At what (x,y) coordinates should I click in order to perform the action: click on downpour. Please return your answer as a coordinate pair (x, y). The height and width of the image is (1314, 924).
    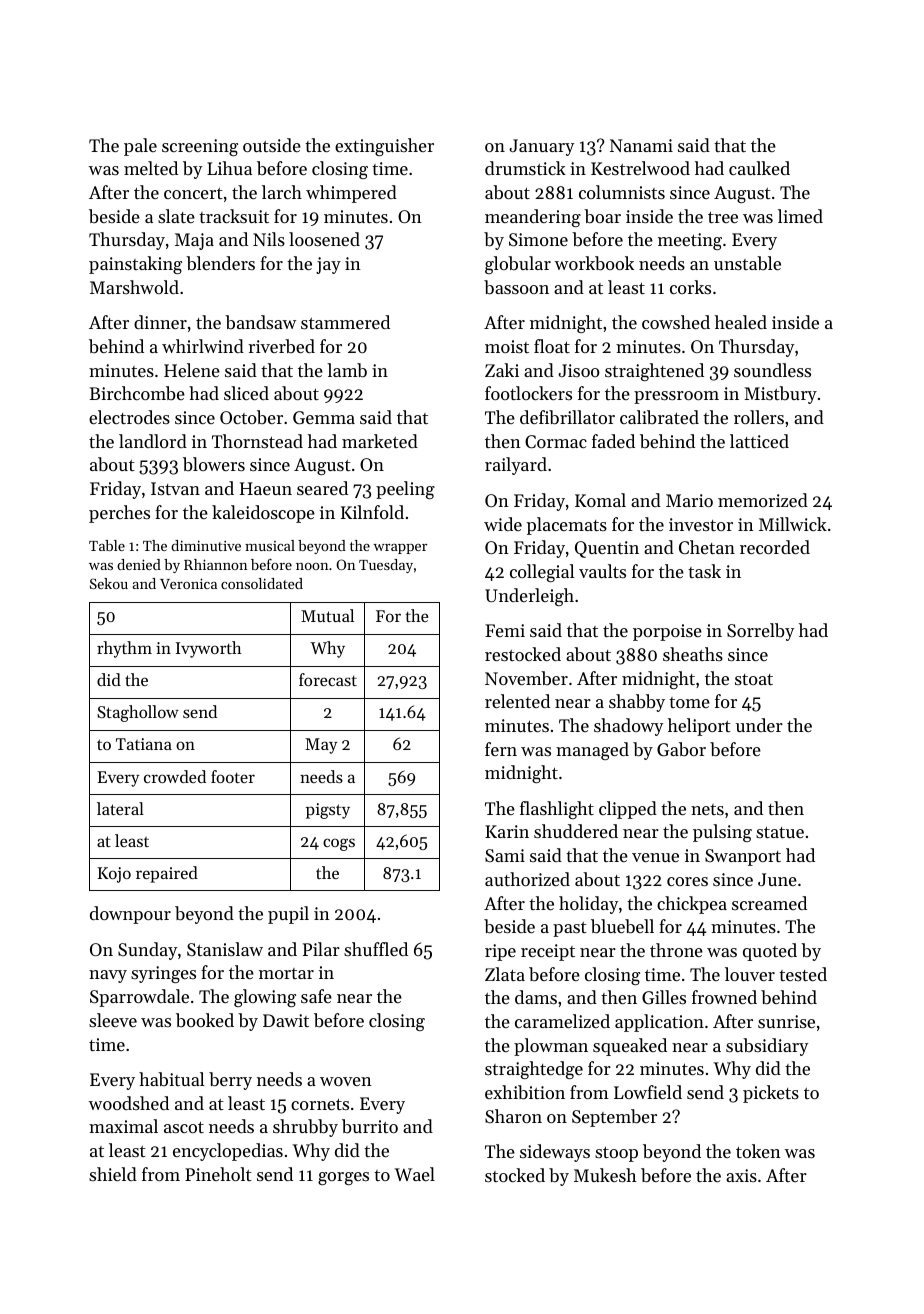
    Looking at the image, I should click on (130, 915).
